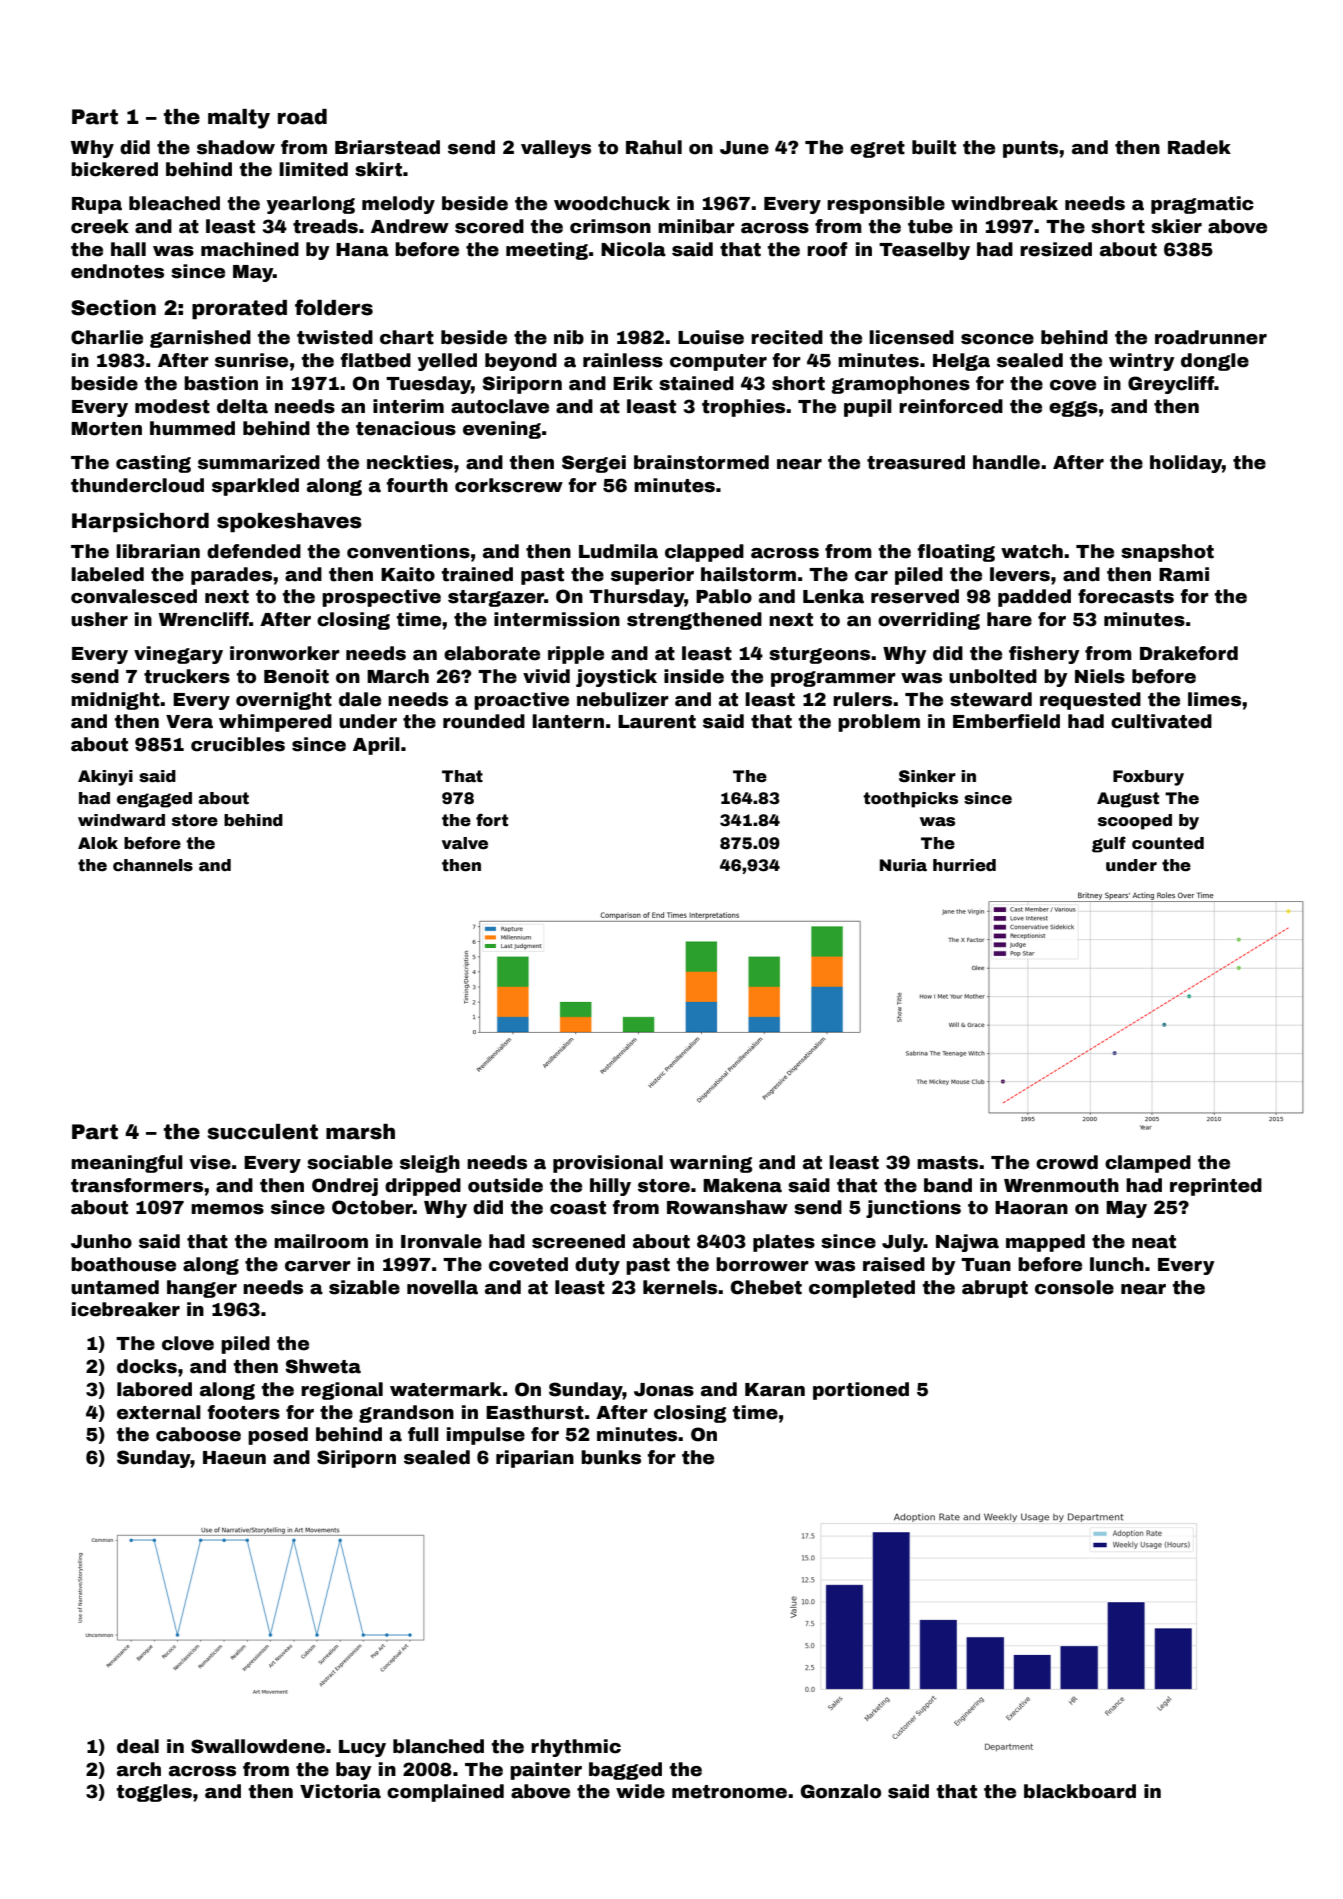 The height and width of the screenshot is (1899, 1343). What do you see at coordinates (258, 1746) in the screenshot?
I see `Swallowdene` at bounding box center [258, 1746].
